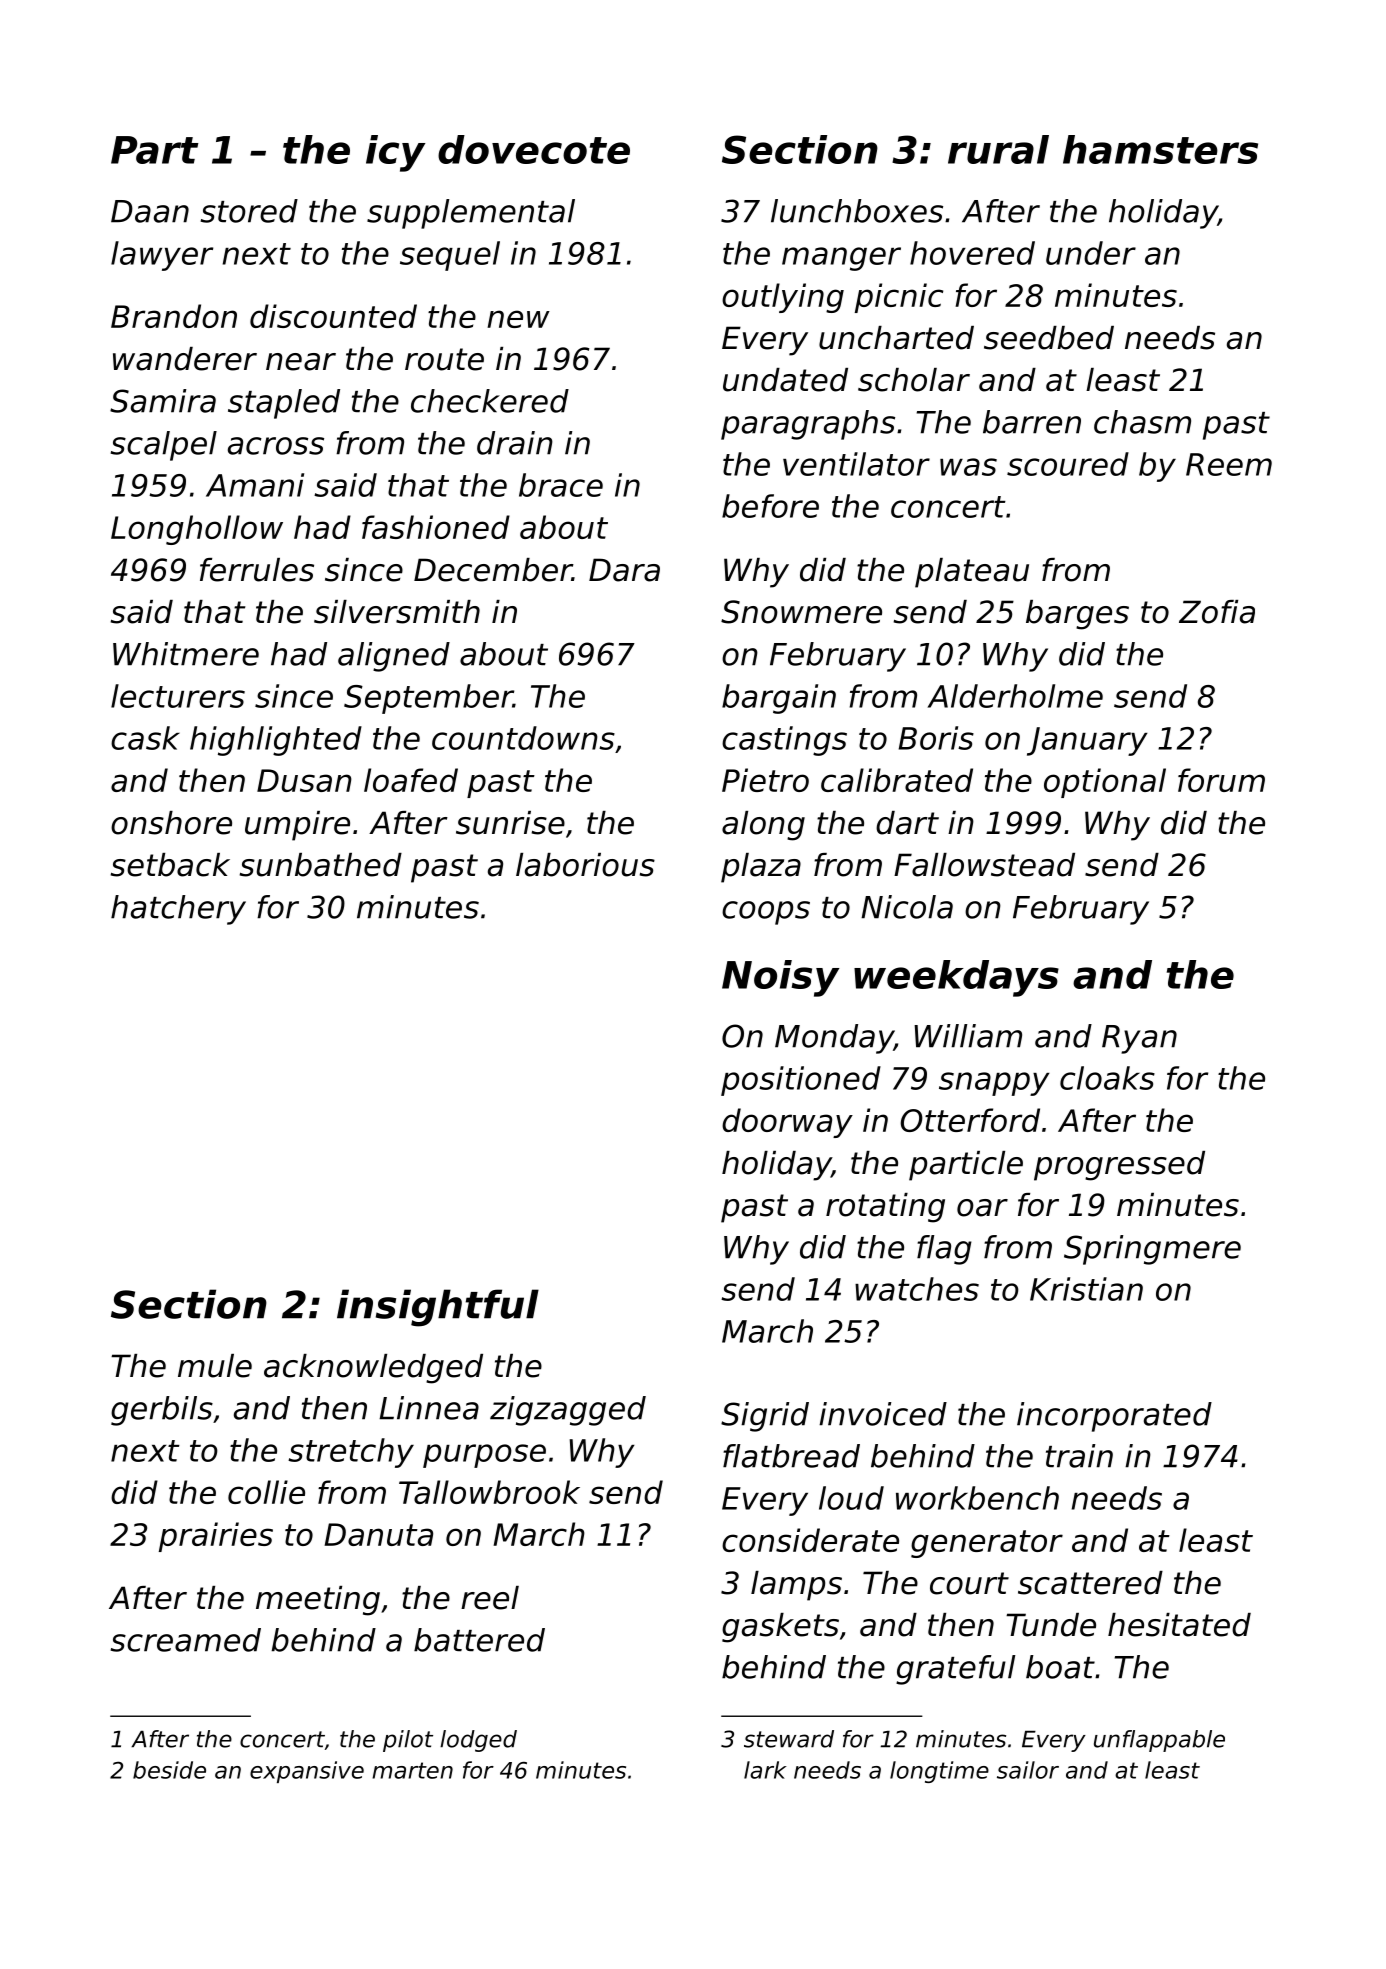 Image resolution: width=1386 pixels, height=1969 pixels. What do you see at coordinates (765, 1770) in the screenshot?
I see `lark` at bounding box center [765, 1770].
